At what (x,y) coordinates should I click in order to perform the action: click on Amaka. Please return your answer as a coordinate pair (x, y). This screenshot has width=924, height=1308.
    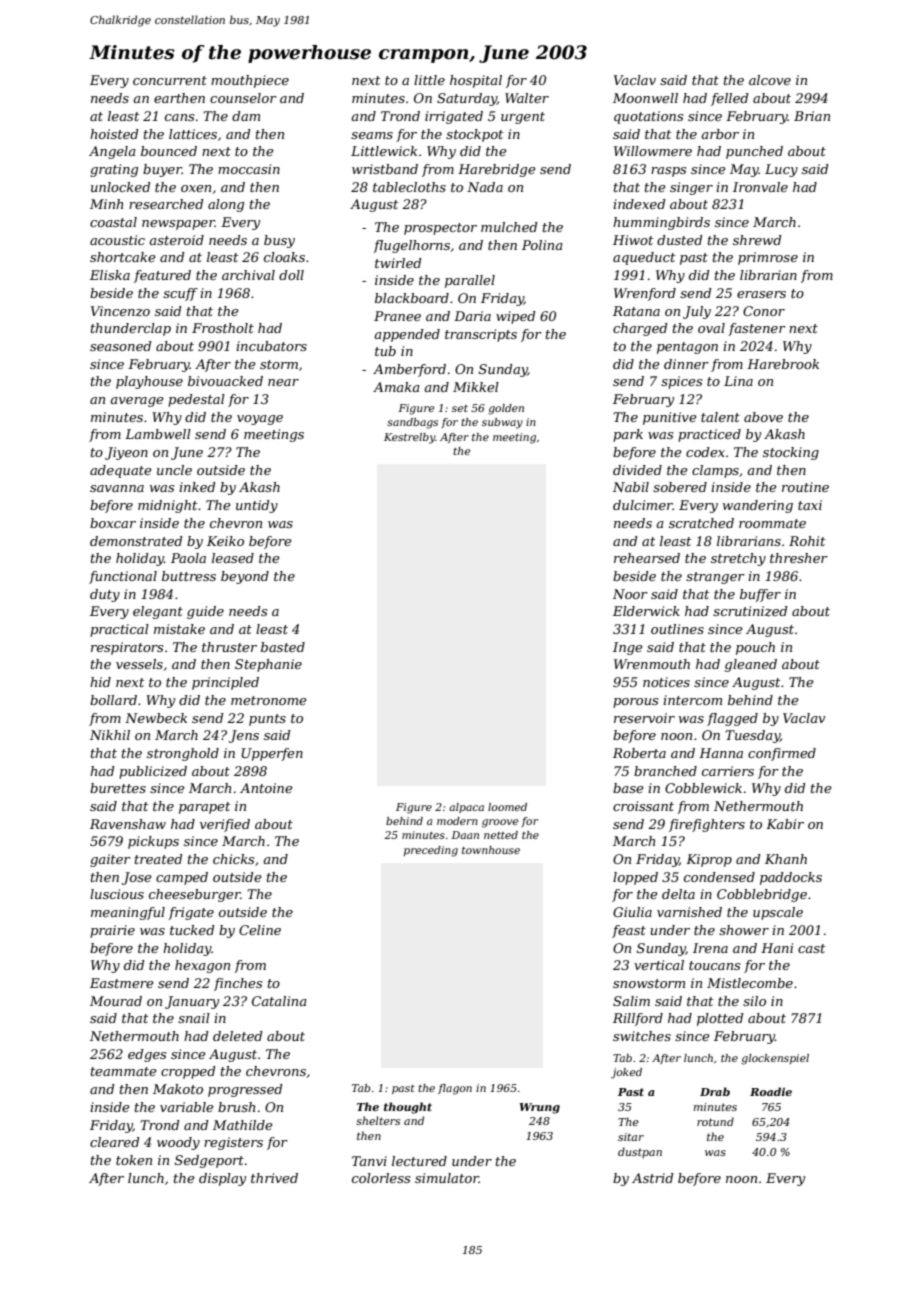
    Looking at the image, I should click on (396, 387).
